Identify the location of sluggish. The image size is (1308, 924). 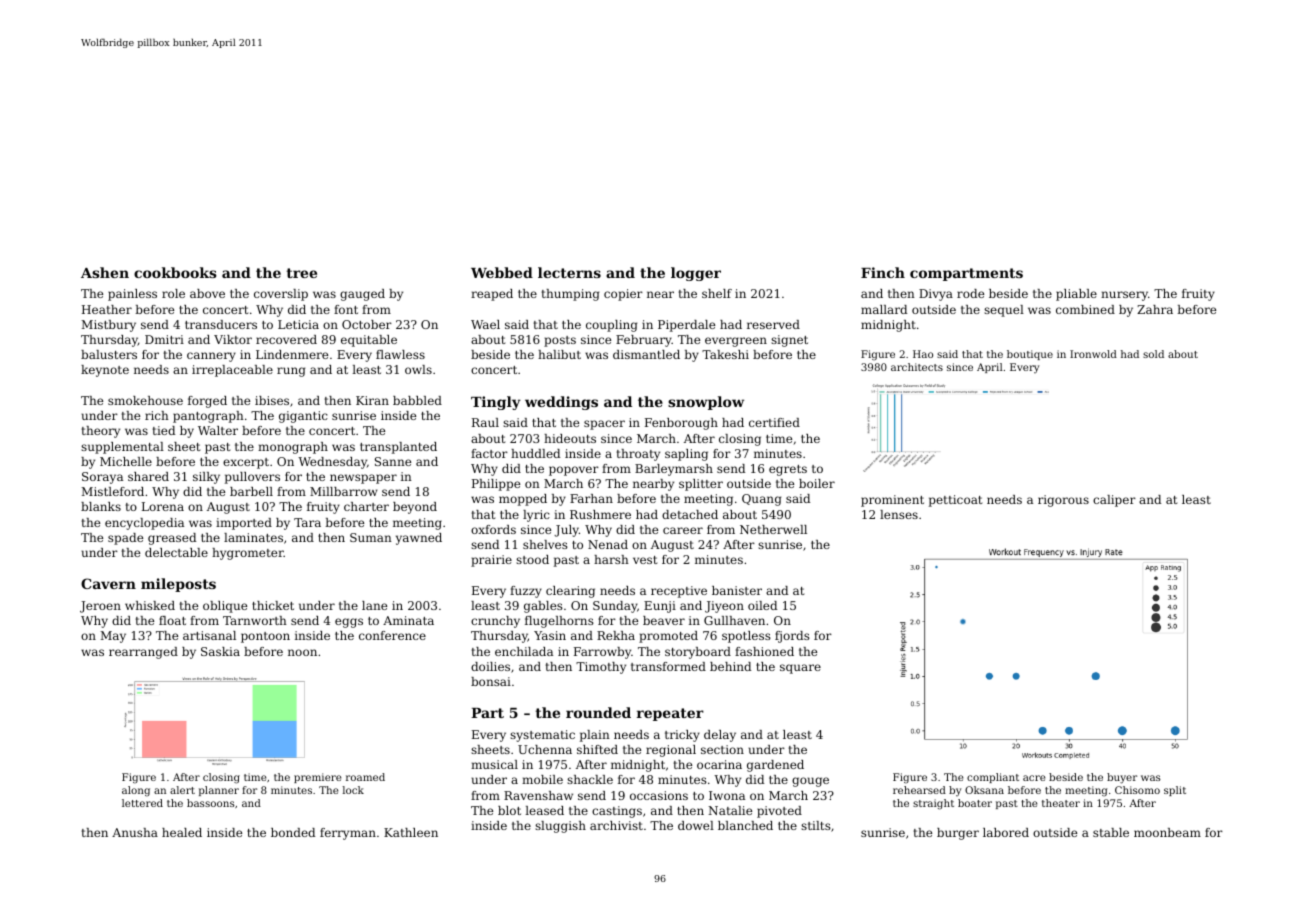
(560, 827).
